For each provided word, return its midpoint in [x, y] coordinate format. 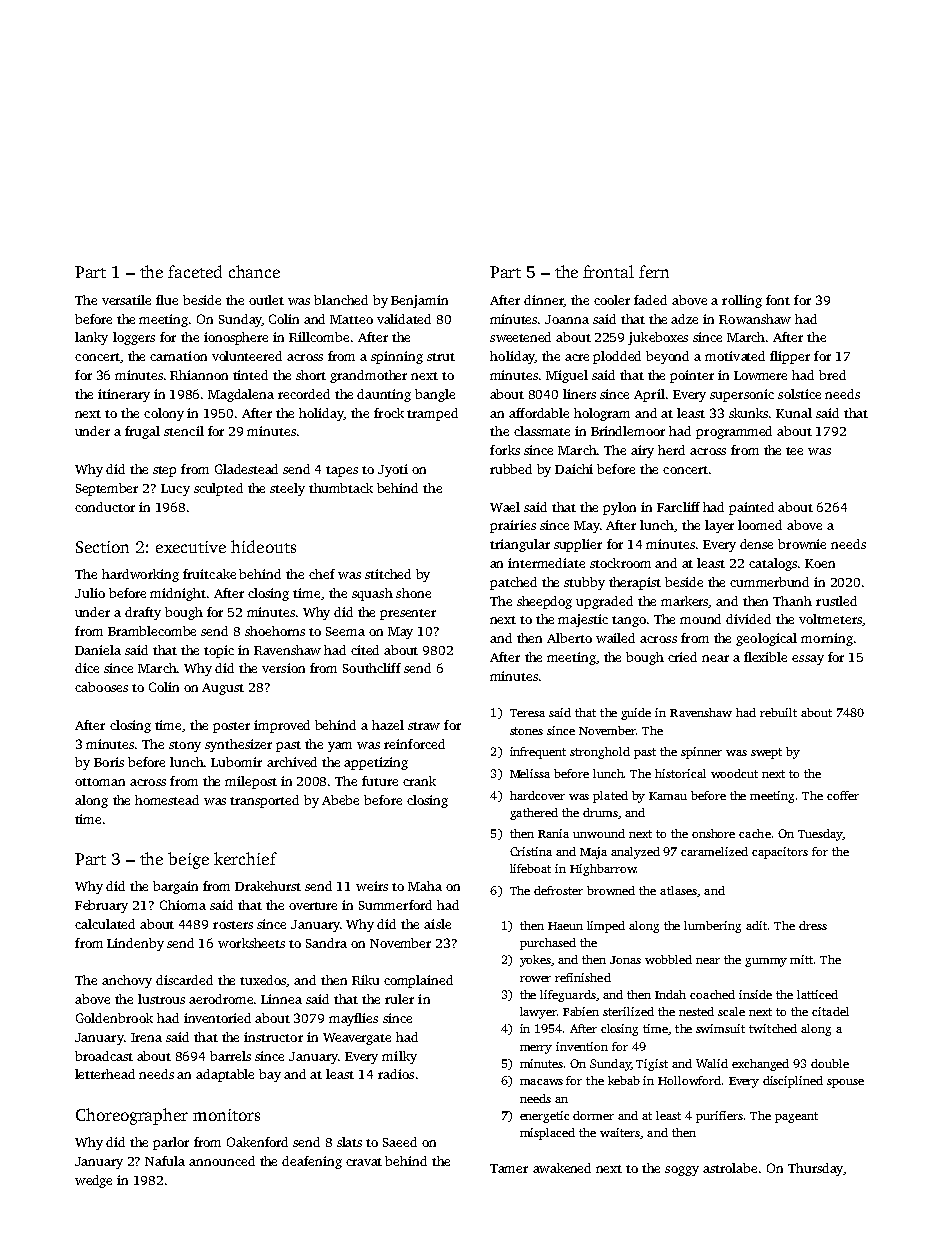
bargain [175, 887]
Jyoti [393, 470]
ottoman [100, 782]
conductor [105, 507]
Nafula [165, 1161]
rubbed [511, 469]
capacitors [780, 853]
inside [755, 994]
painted [751, 508]
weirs [372, 886]
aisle [437, 924]
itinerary [124, 395]
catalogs [773, 564]
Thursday [815, 1169]
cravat [364, 1162]
